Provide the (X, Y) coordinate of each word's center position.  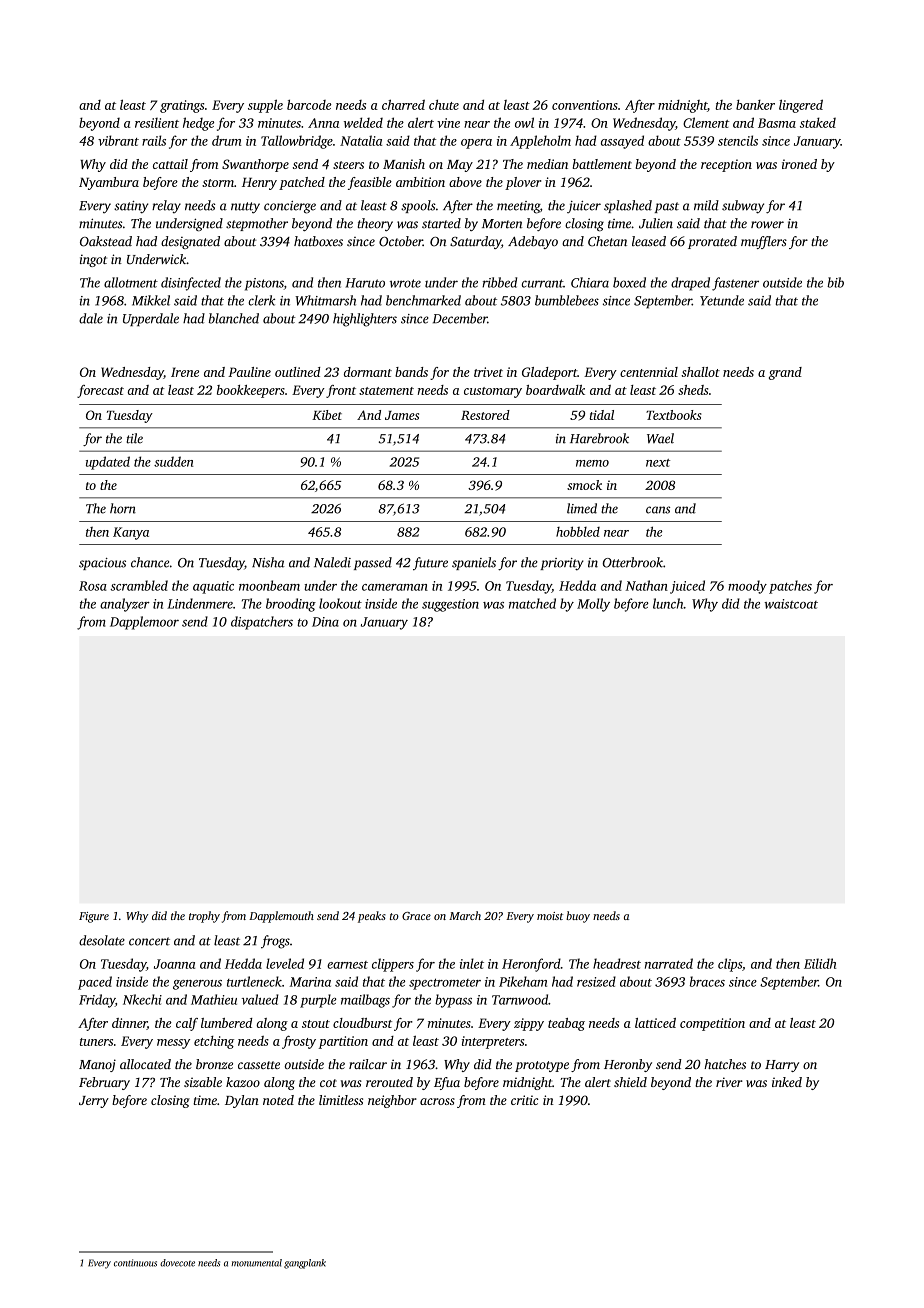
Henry (259, 184)
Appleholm (540, 142)
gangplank (305, 1264)
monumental (256, 1263)
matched (532, 603)
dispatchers (262, 623)
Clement (706, 122)
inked (787, 1082)
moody (747, 587)
